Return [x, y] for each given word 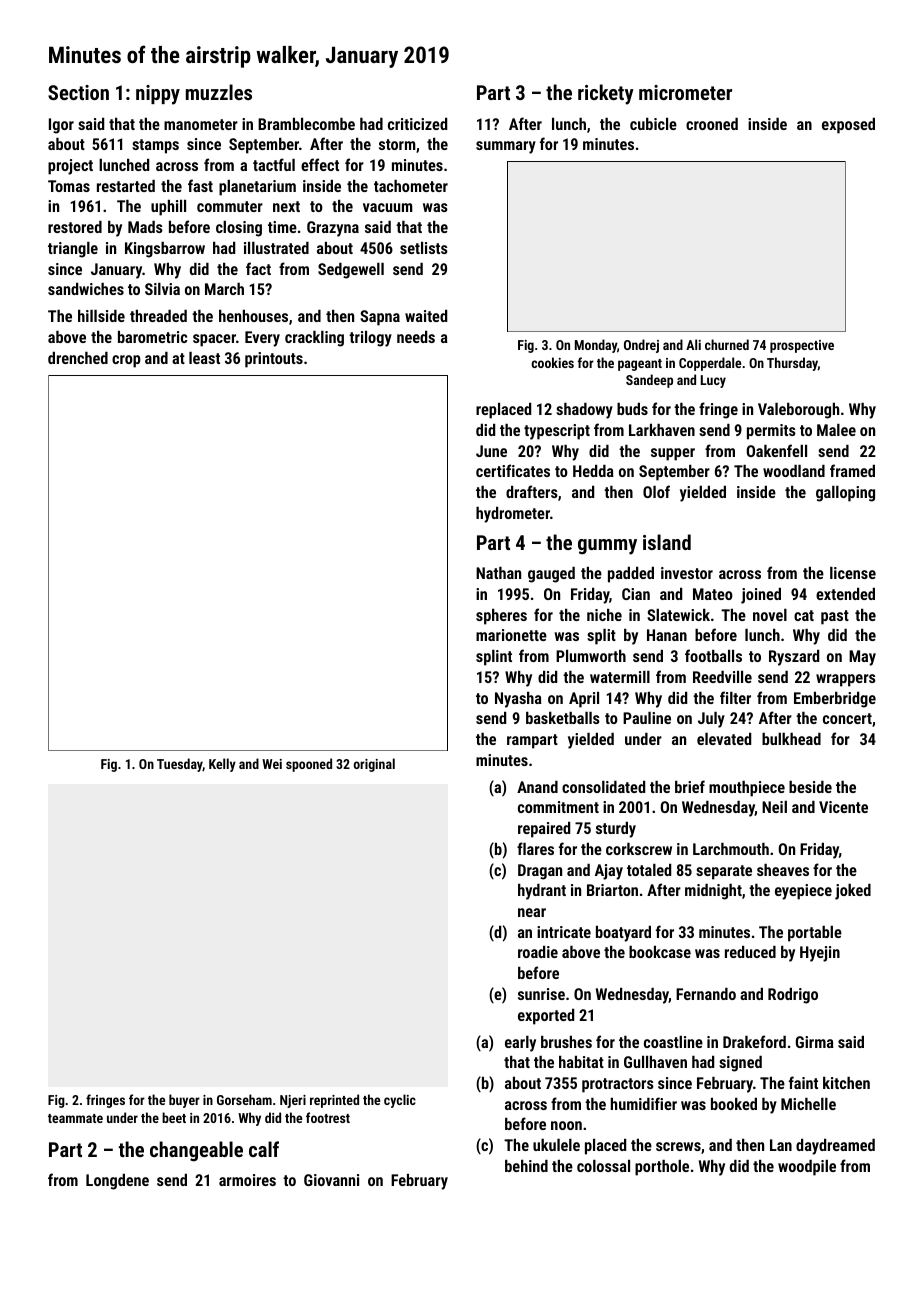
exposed [848, 126]
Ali [693, 344]
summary [506, 147]
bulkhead [791, 738]
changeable [196, 1151]
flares [535, 848]
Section [78, 92]
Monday [596, 346]
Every [262, 339]
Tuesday [180, 765]
